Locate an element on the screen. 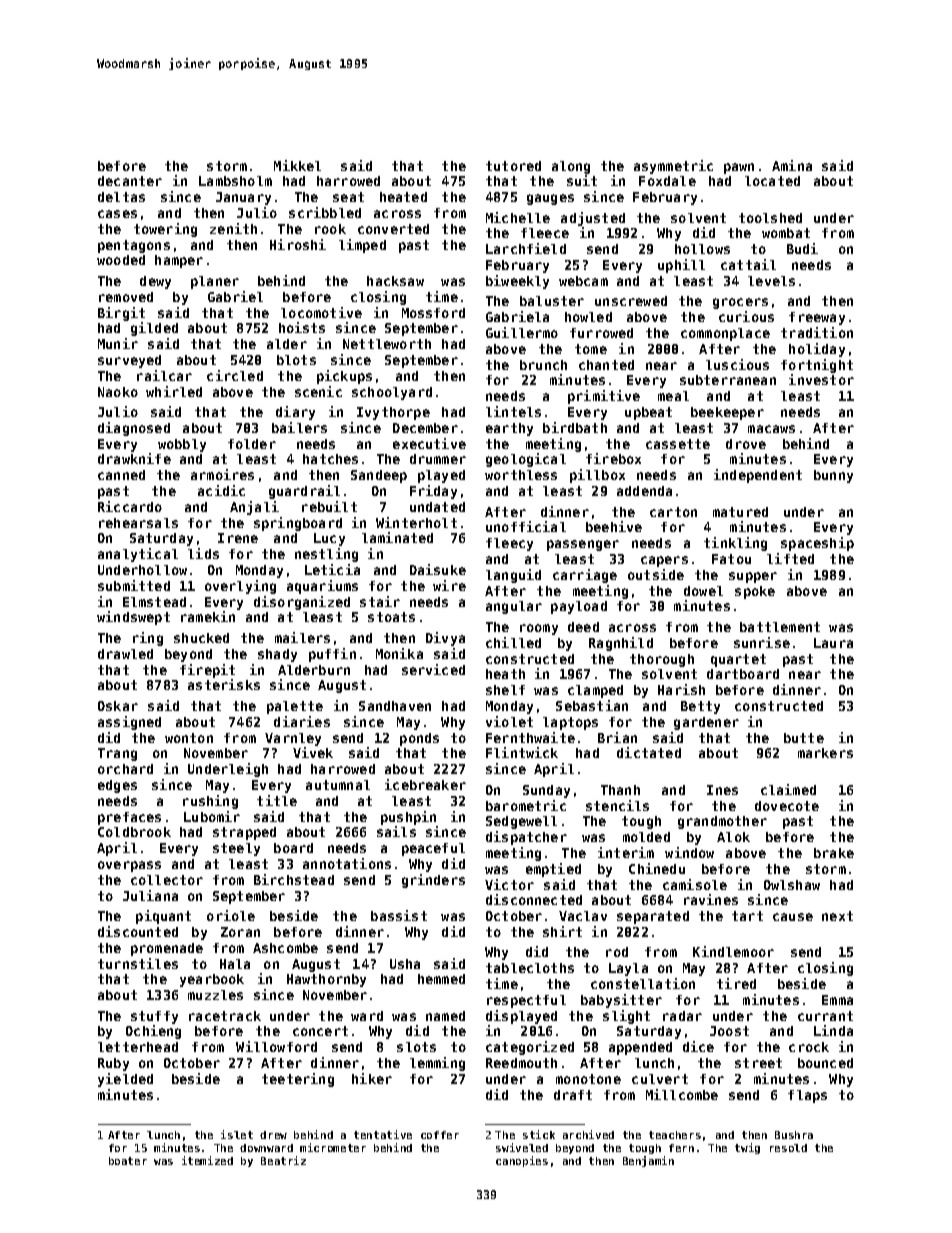 This screenshot has width=952, height=1233. zenith is located at coordinates (233, 228).
